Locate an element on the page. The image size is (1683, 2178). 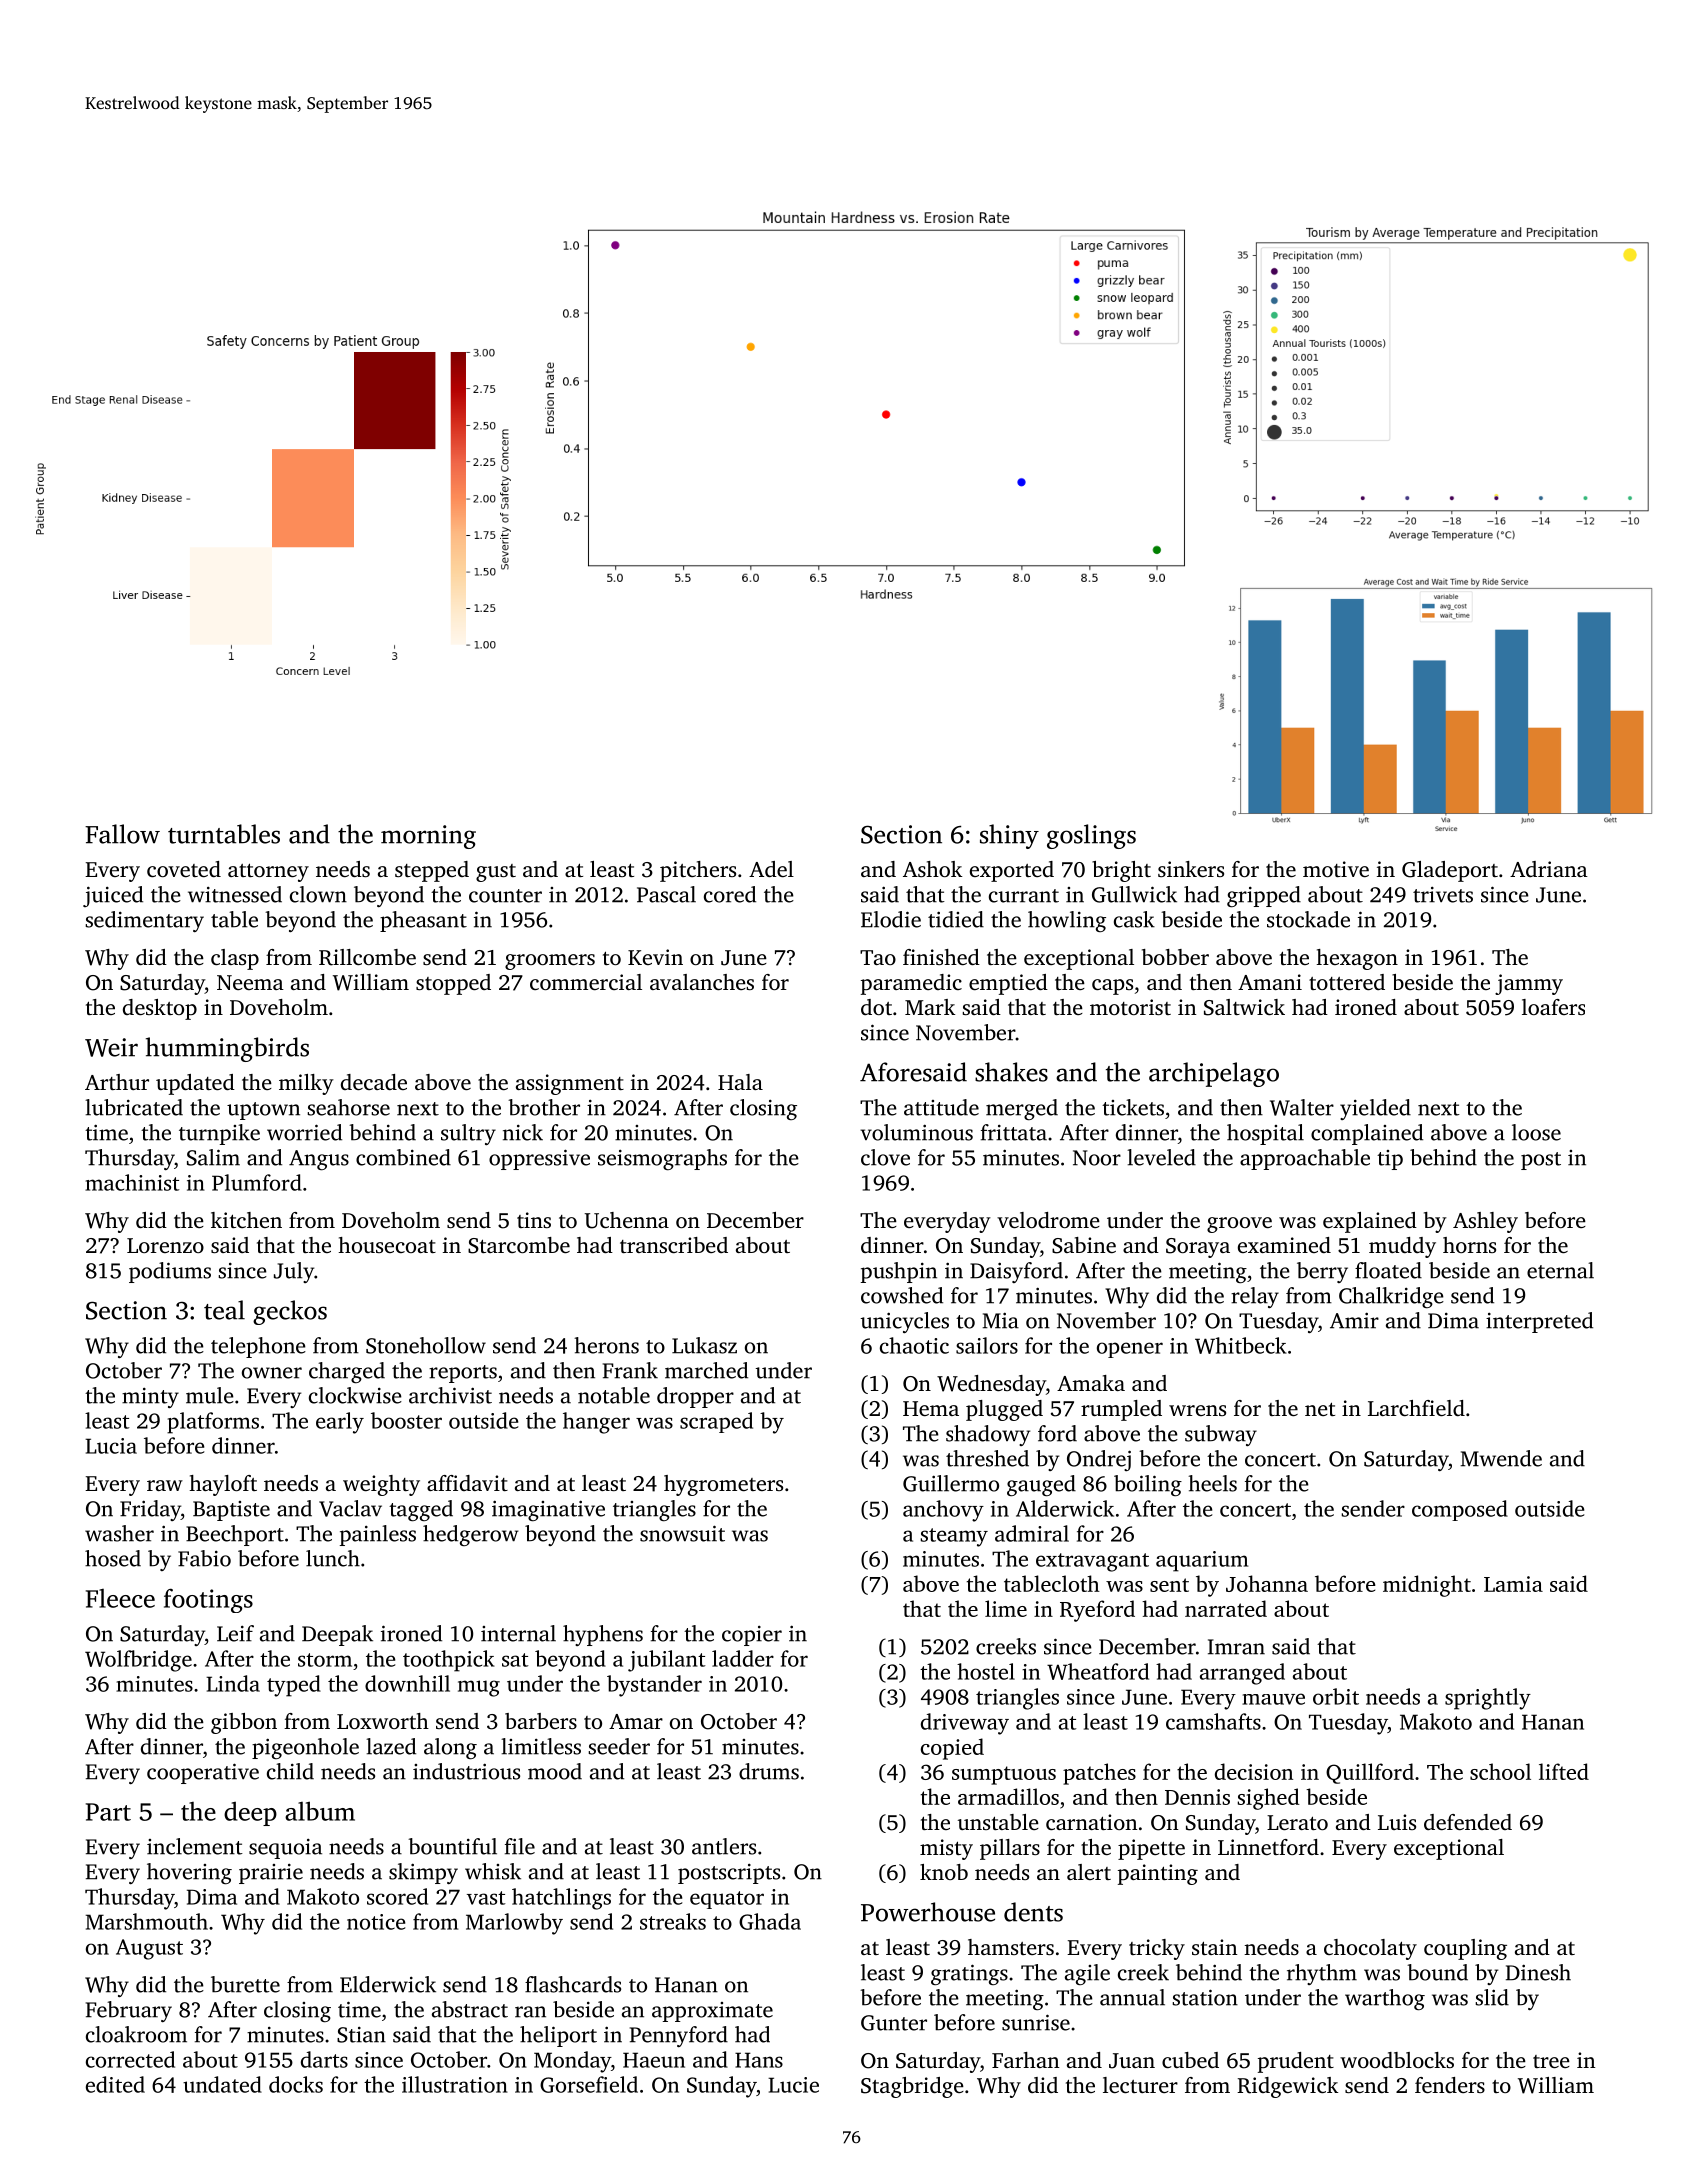
Lamia is located at coordinates (1513, 1584).
